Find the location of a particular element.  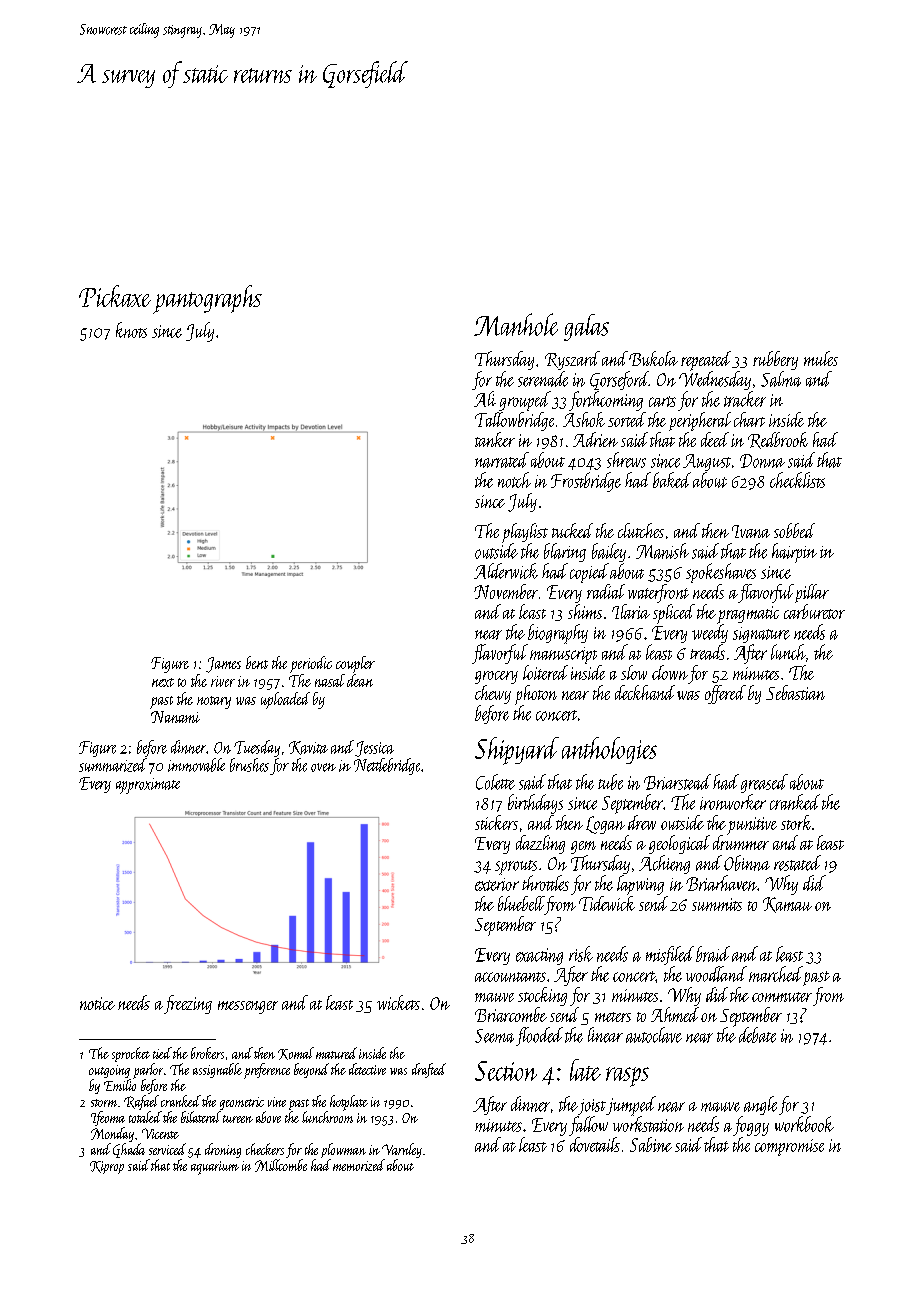

outgoing is located at coordinates (109, 1071).
